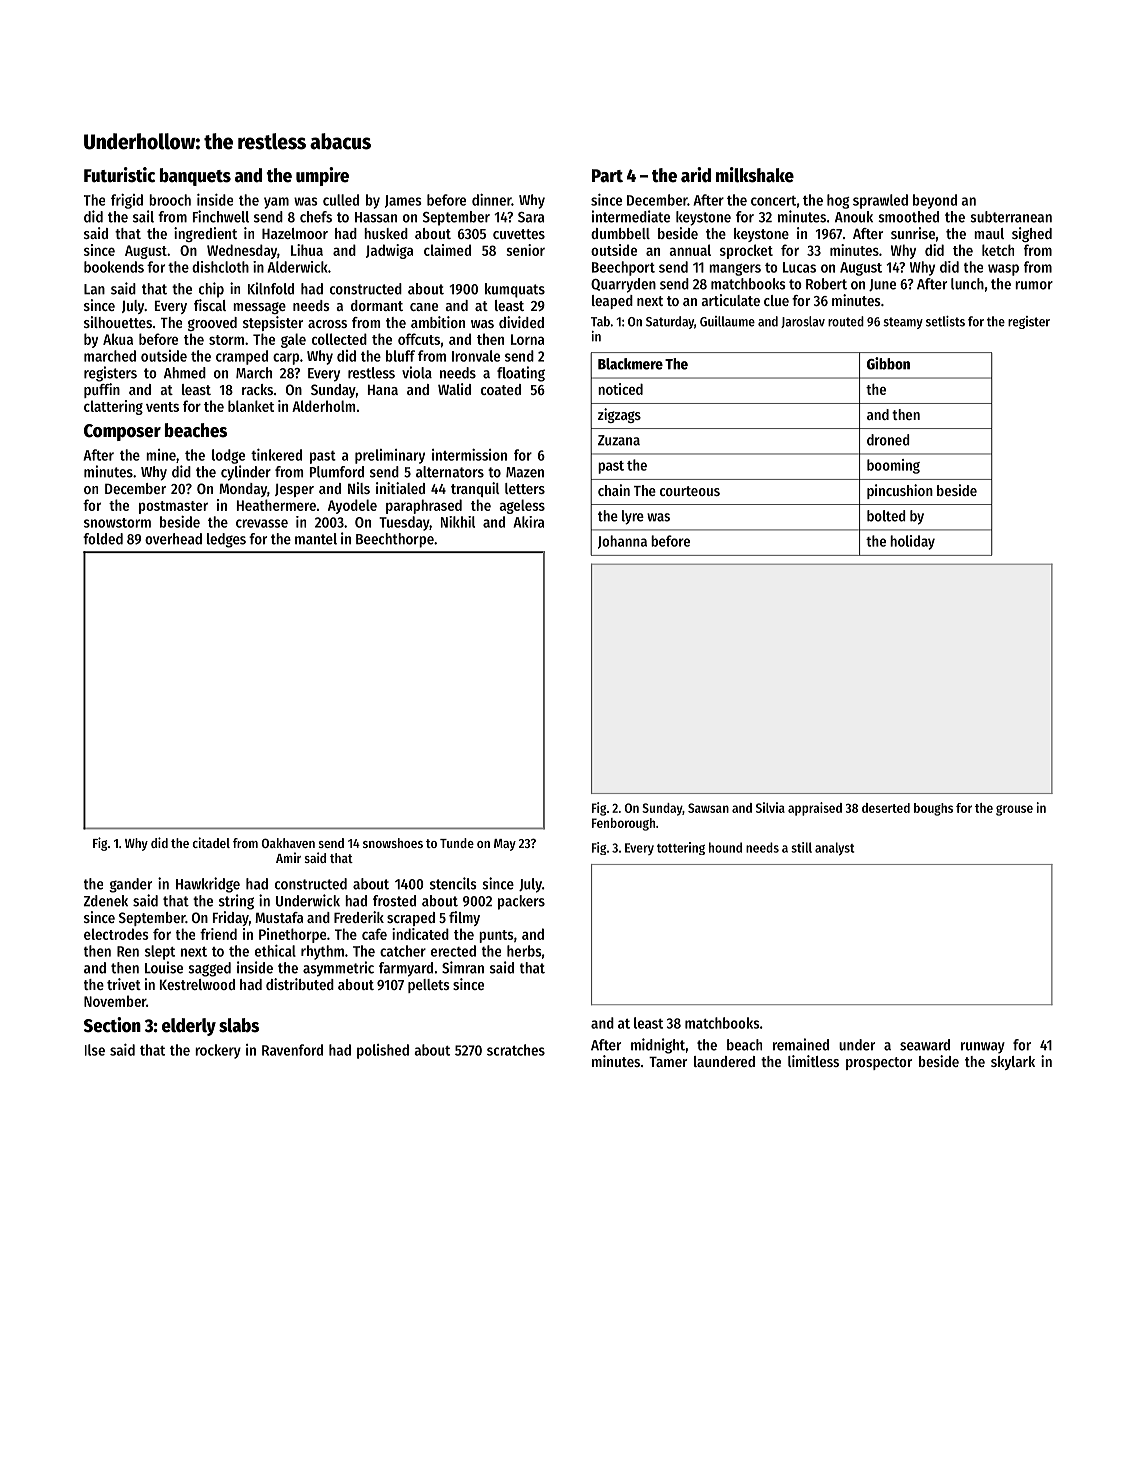 This screenshot has width=1136, height=1470. I want to click on Futuristic, so click(119, 175).
